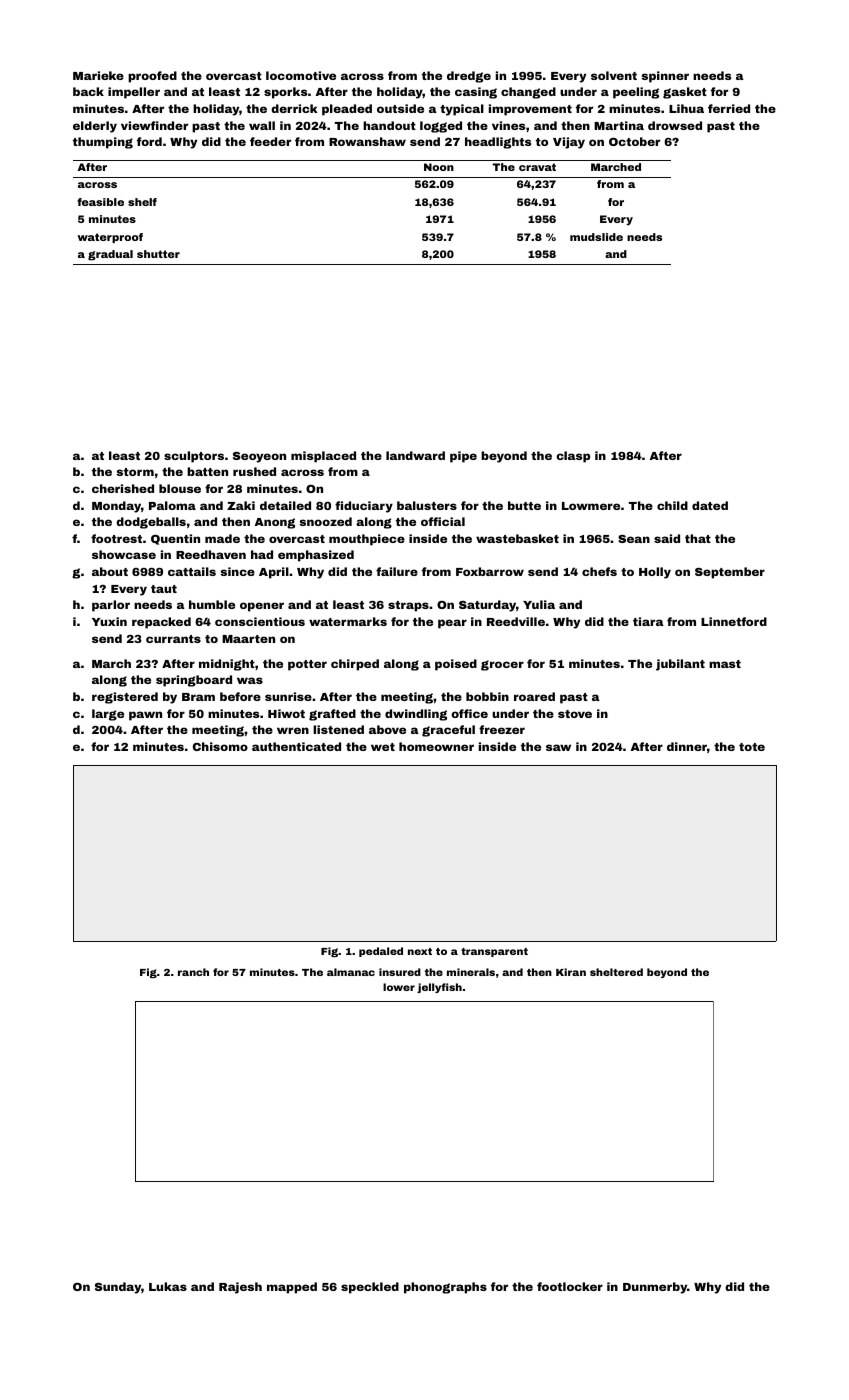 The height and width of the page is (1400, 849). What do you see at coordinates (367, 141) in the page?
I see `Rowanshaw` at bounding box center [367, 141].
